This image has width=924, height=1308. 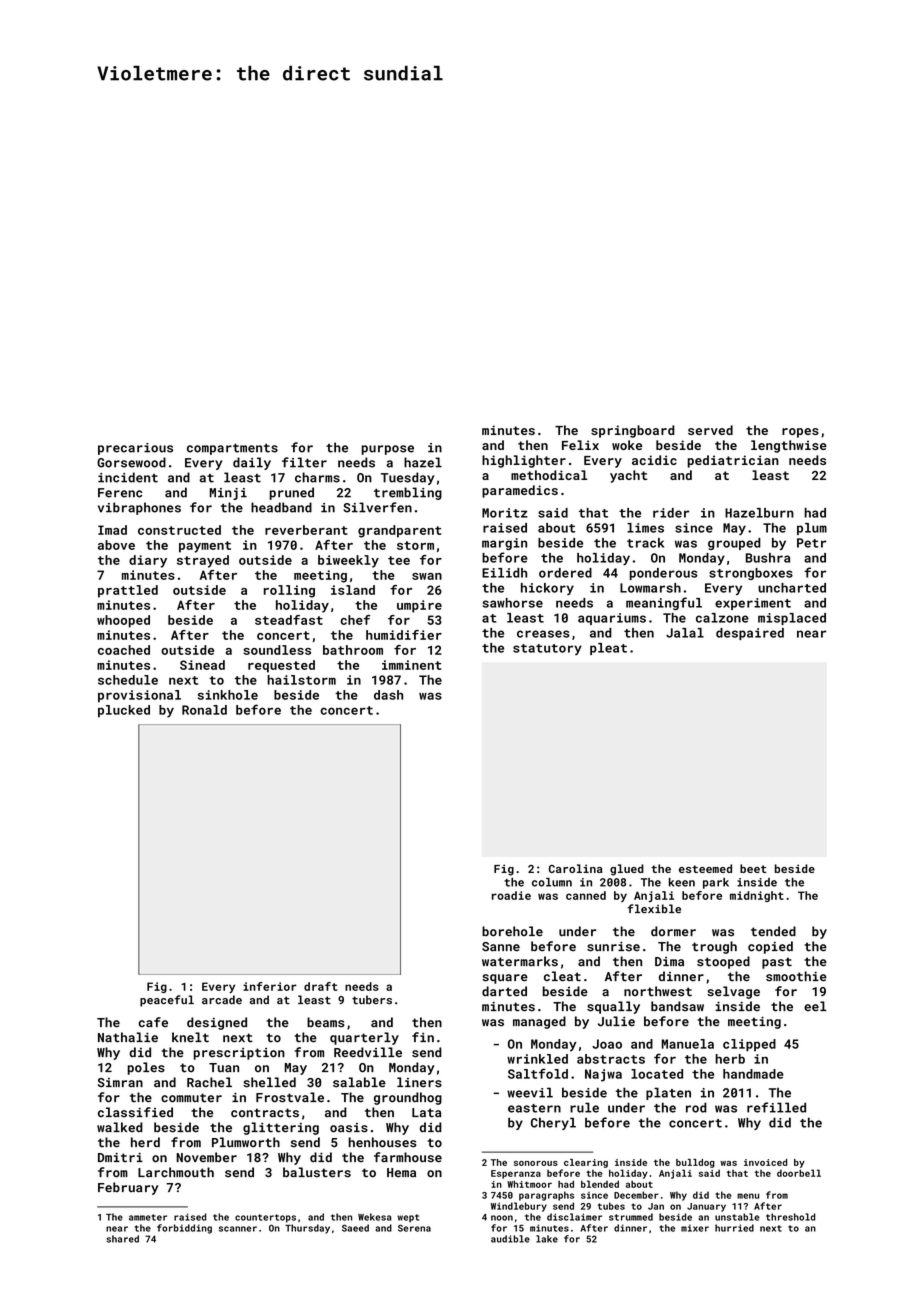 I want to click on glittering, so click(x=281, y=1128).
